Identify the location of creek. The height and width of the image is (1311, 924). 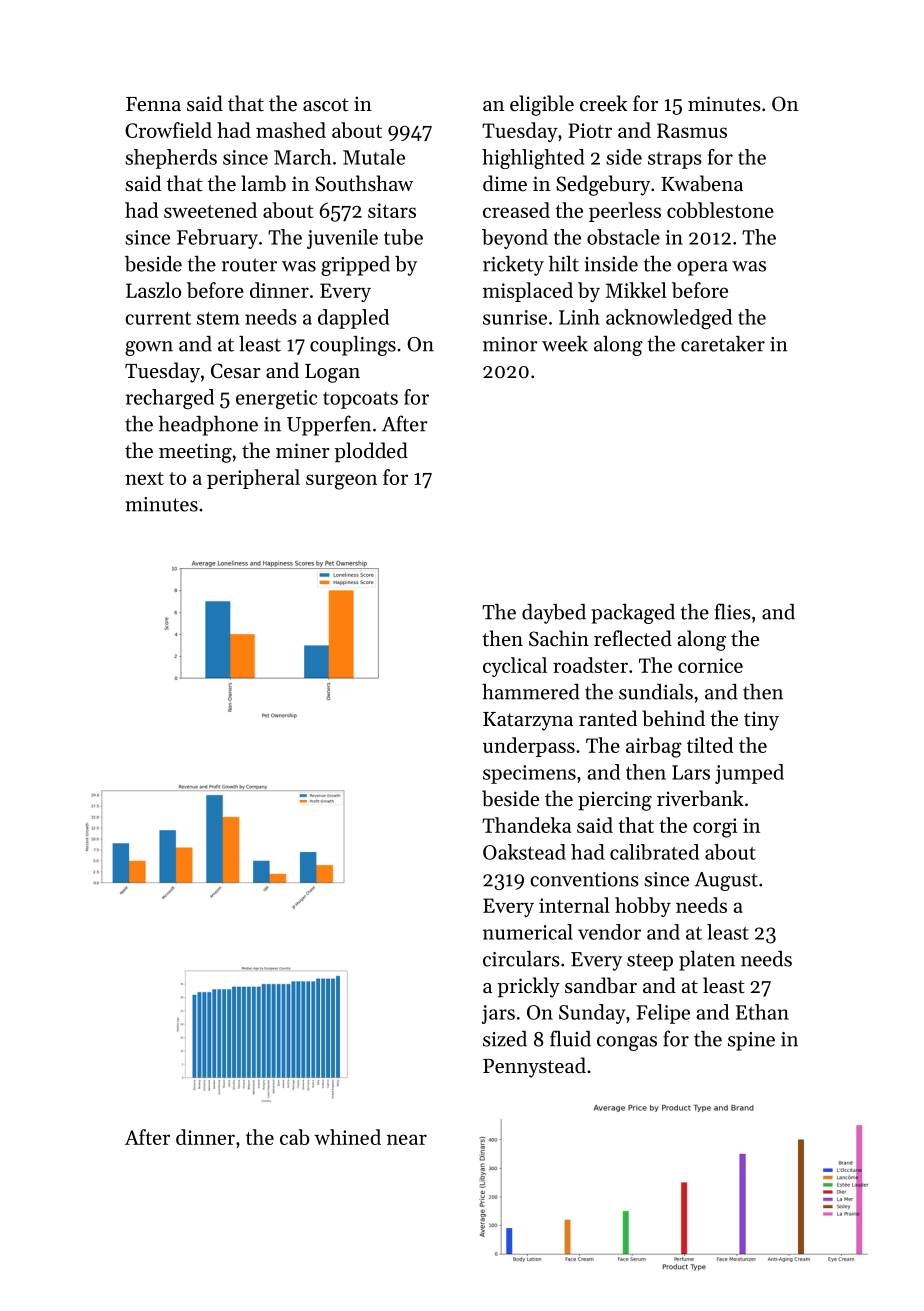
(603, 103).
